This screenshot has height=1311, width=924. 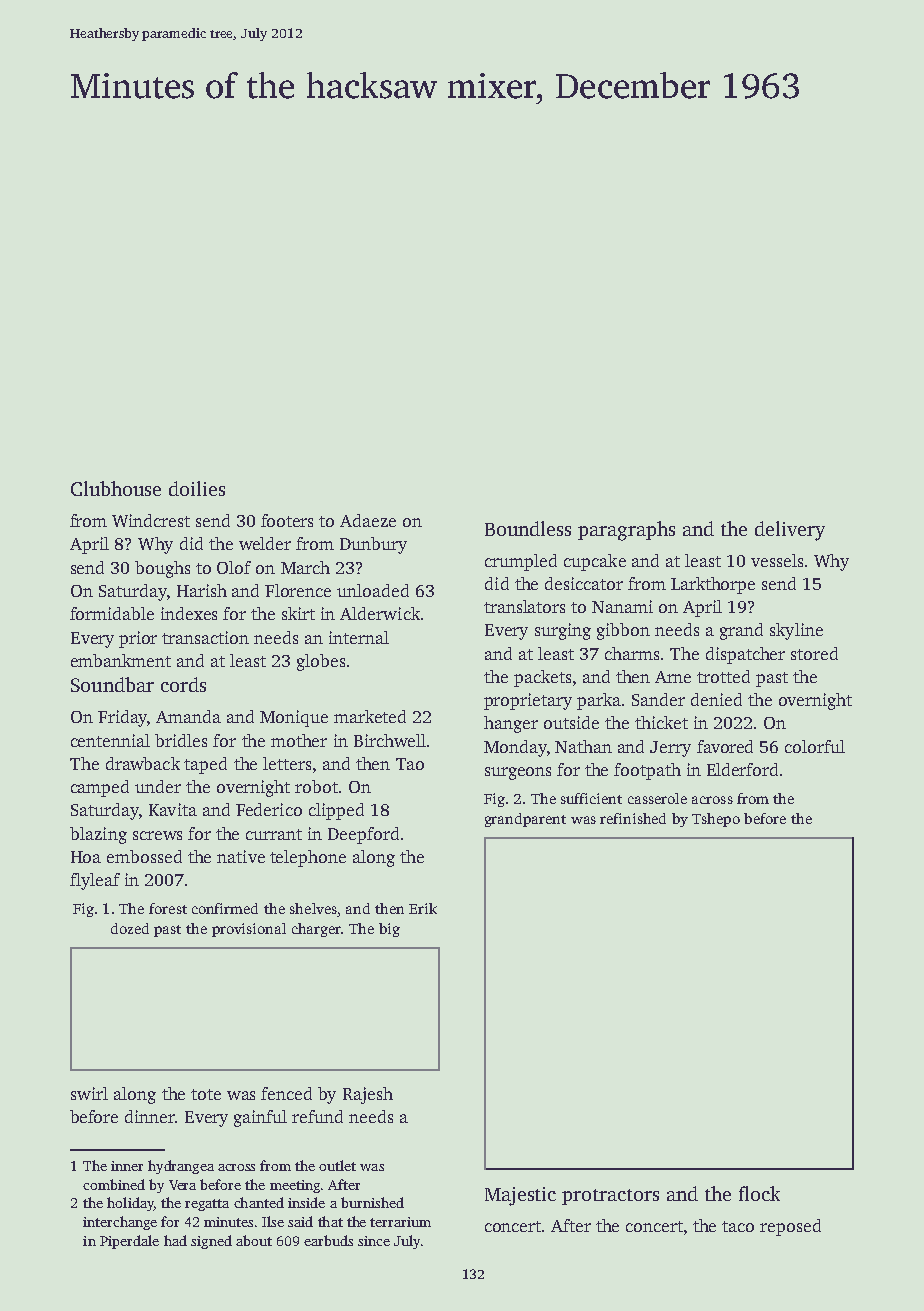 What do you see at coordinates (713, 585) in the screenshot?
I see `Larkthorpe` at bounding box center [713, 585].
